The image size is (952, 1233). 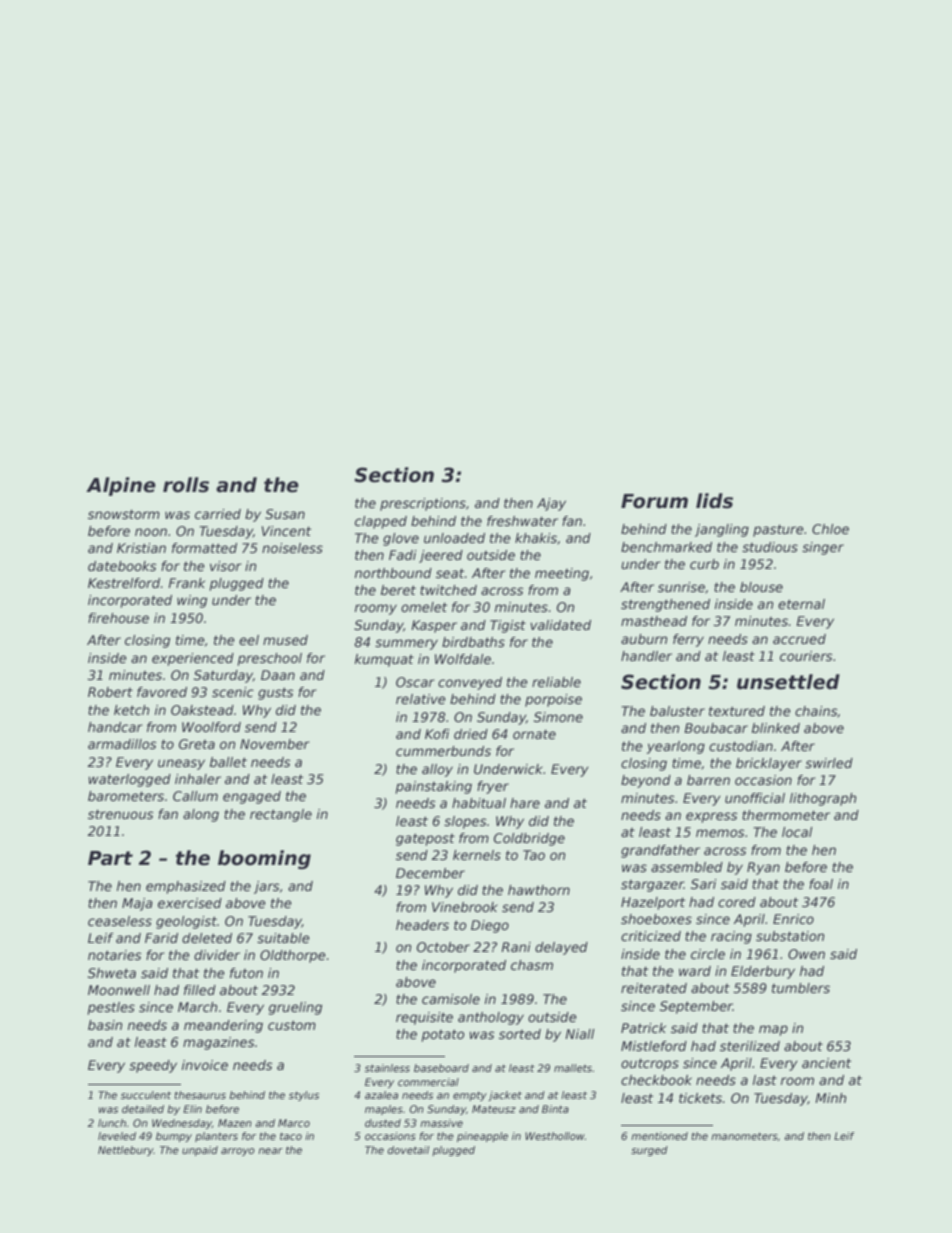 What do you see at coordinates (463, 659) in the page?
I see `Wolfdale` at bounding box center [463, 659].
